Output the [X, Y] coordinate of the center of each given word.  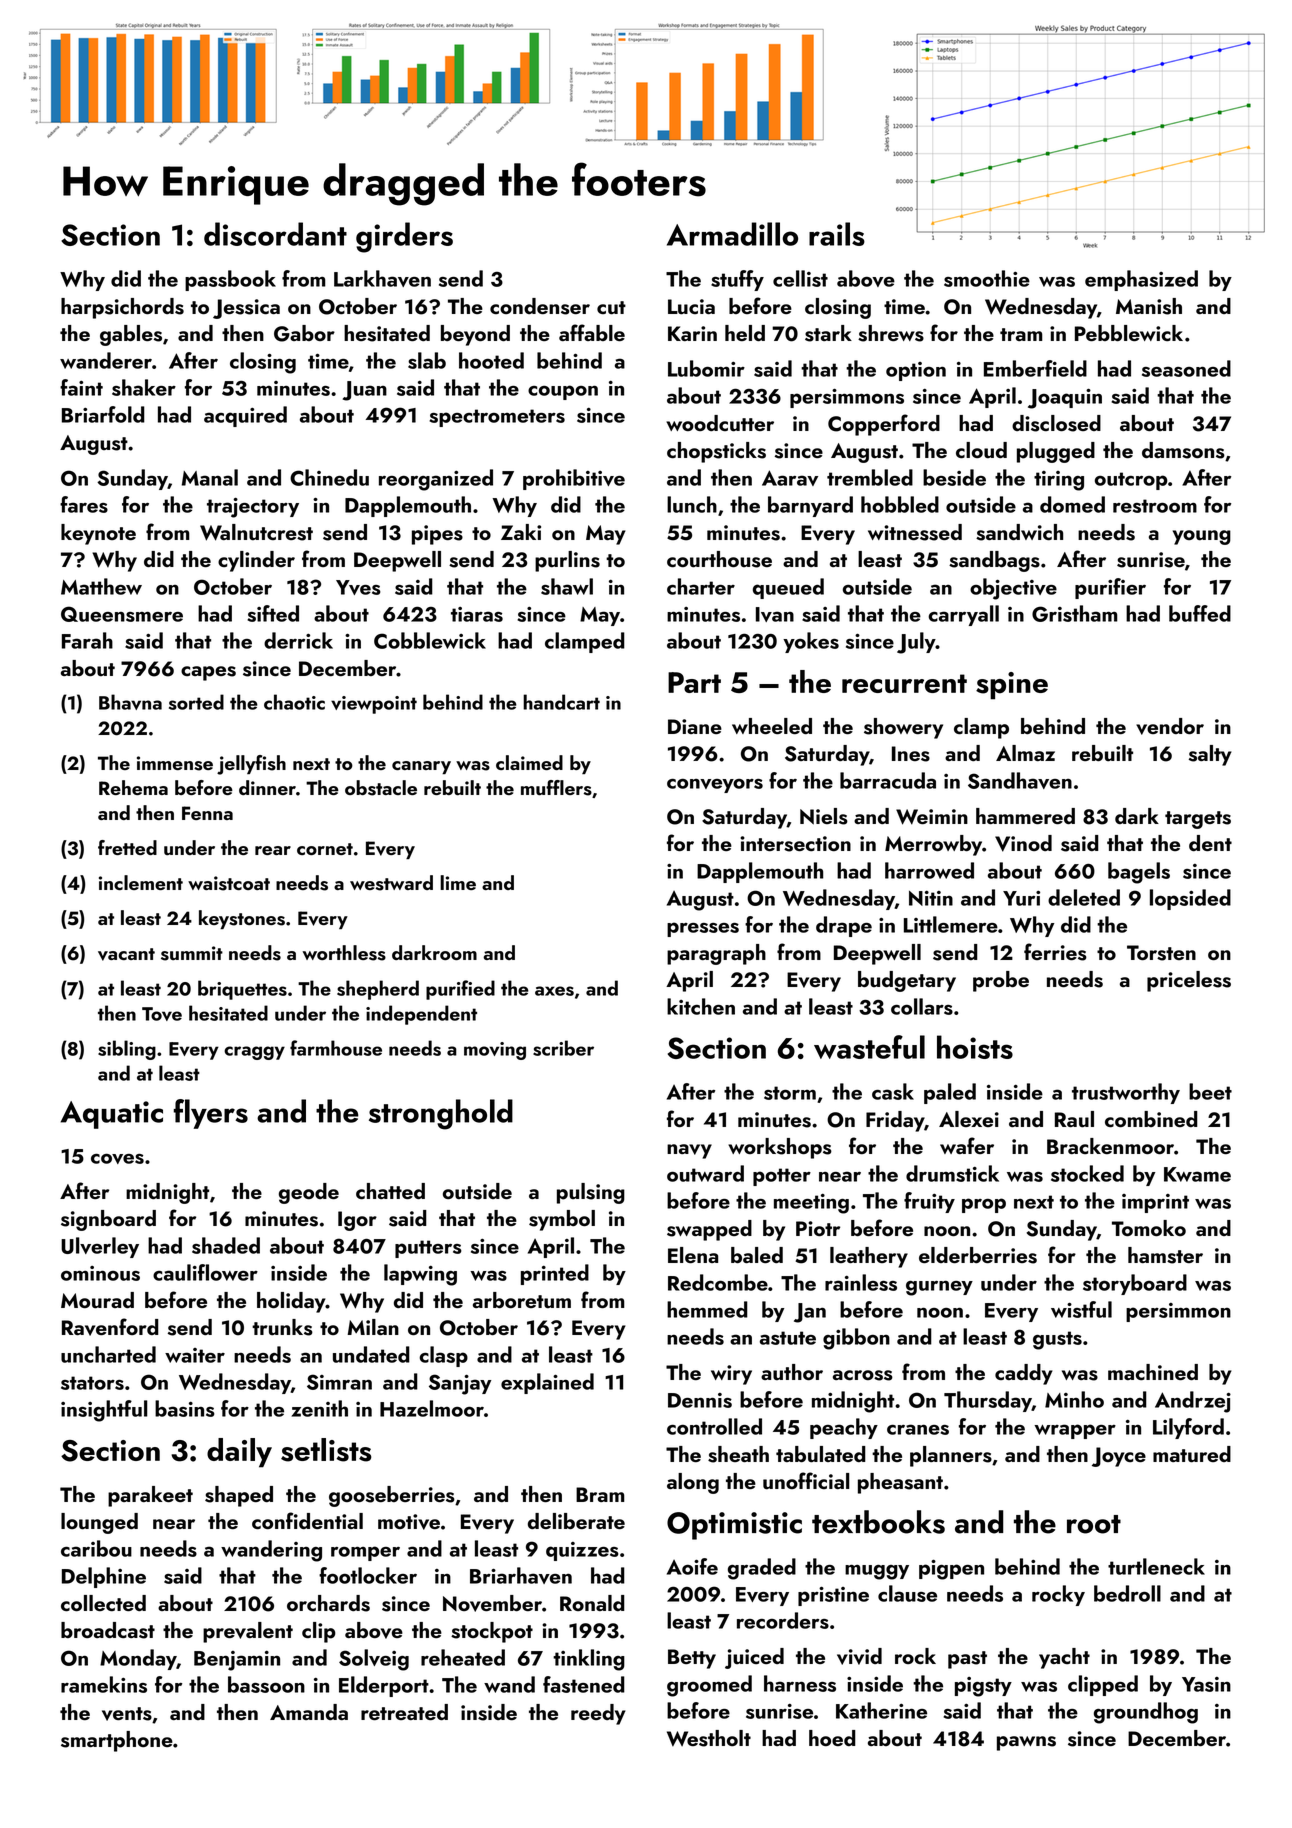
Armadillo [732, 234]
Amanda [309, 1712]
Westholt [709, 1738]
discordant [275, 234]
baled [757, 1255]
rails [837, 234]
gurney [939, 1288]
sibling [127, 1050]
